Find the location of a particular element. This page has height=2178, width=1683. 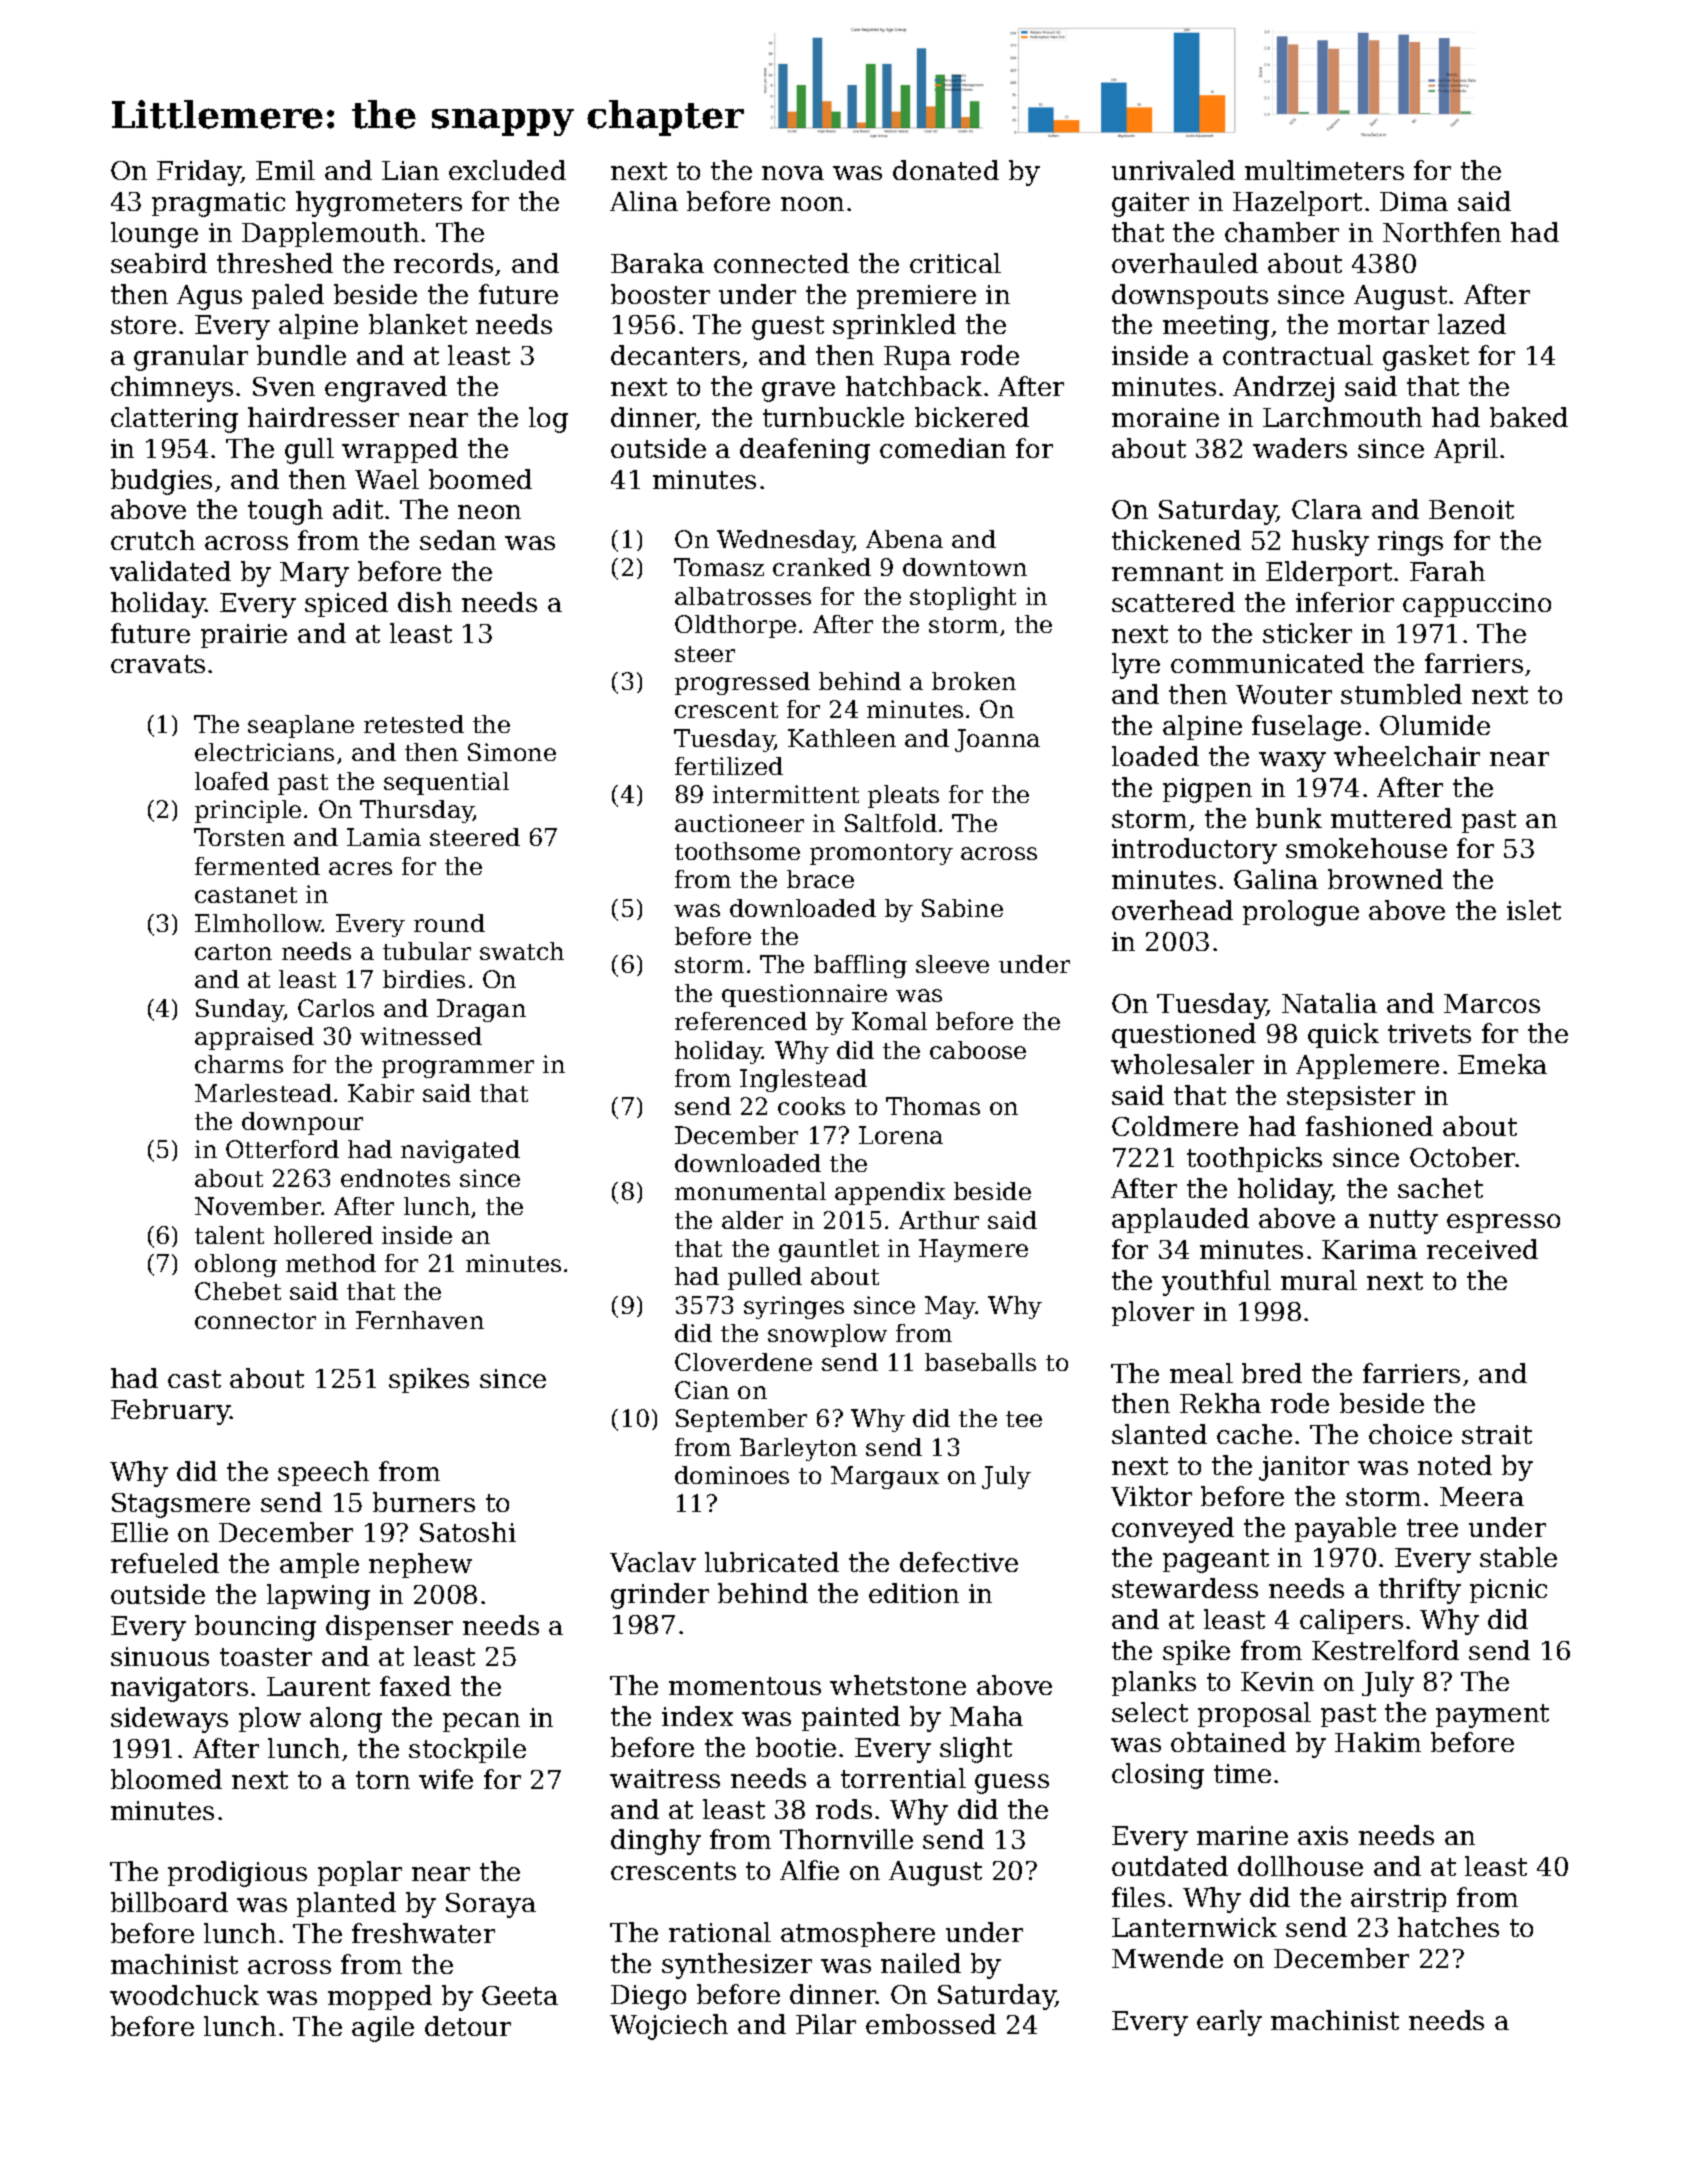

nephew is located at coordinates (420, 1565).
